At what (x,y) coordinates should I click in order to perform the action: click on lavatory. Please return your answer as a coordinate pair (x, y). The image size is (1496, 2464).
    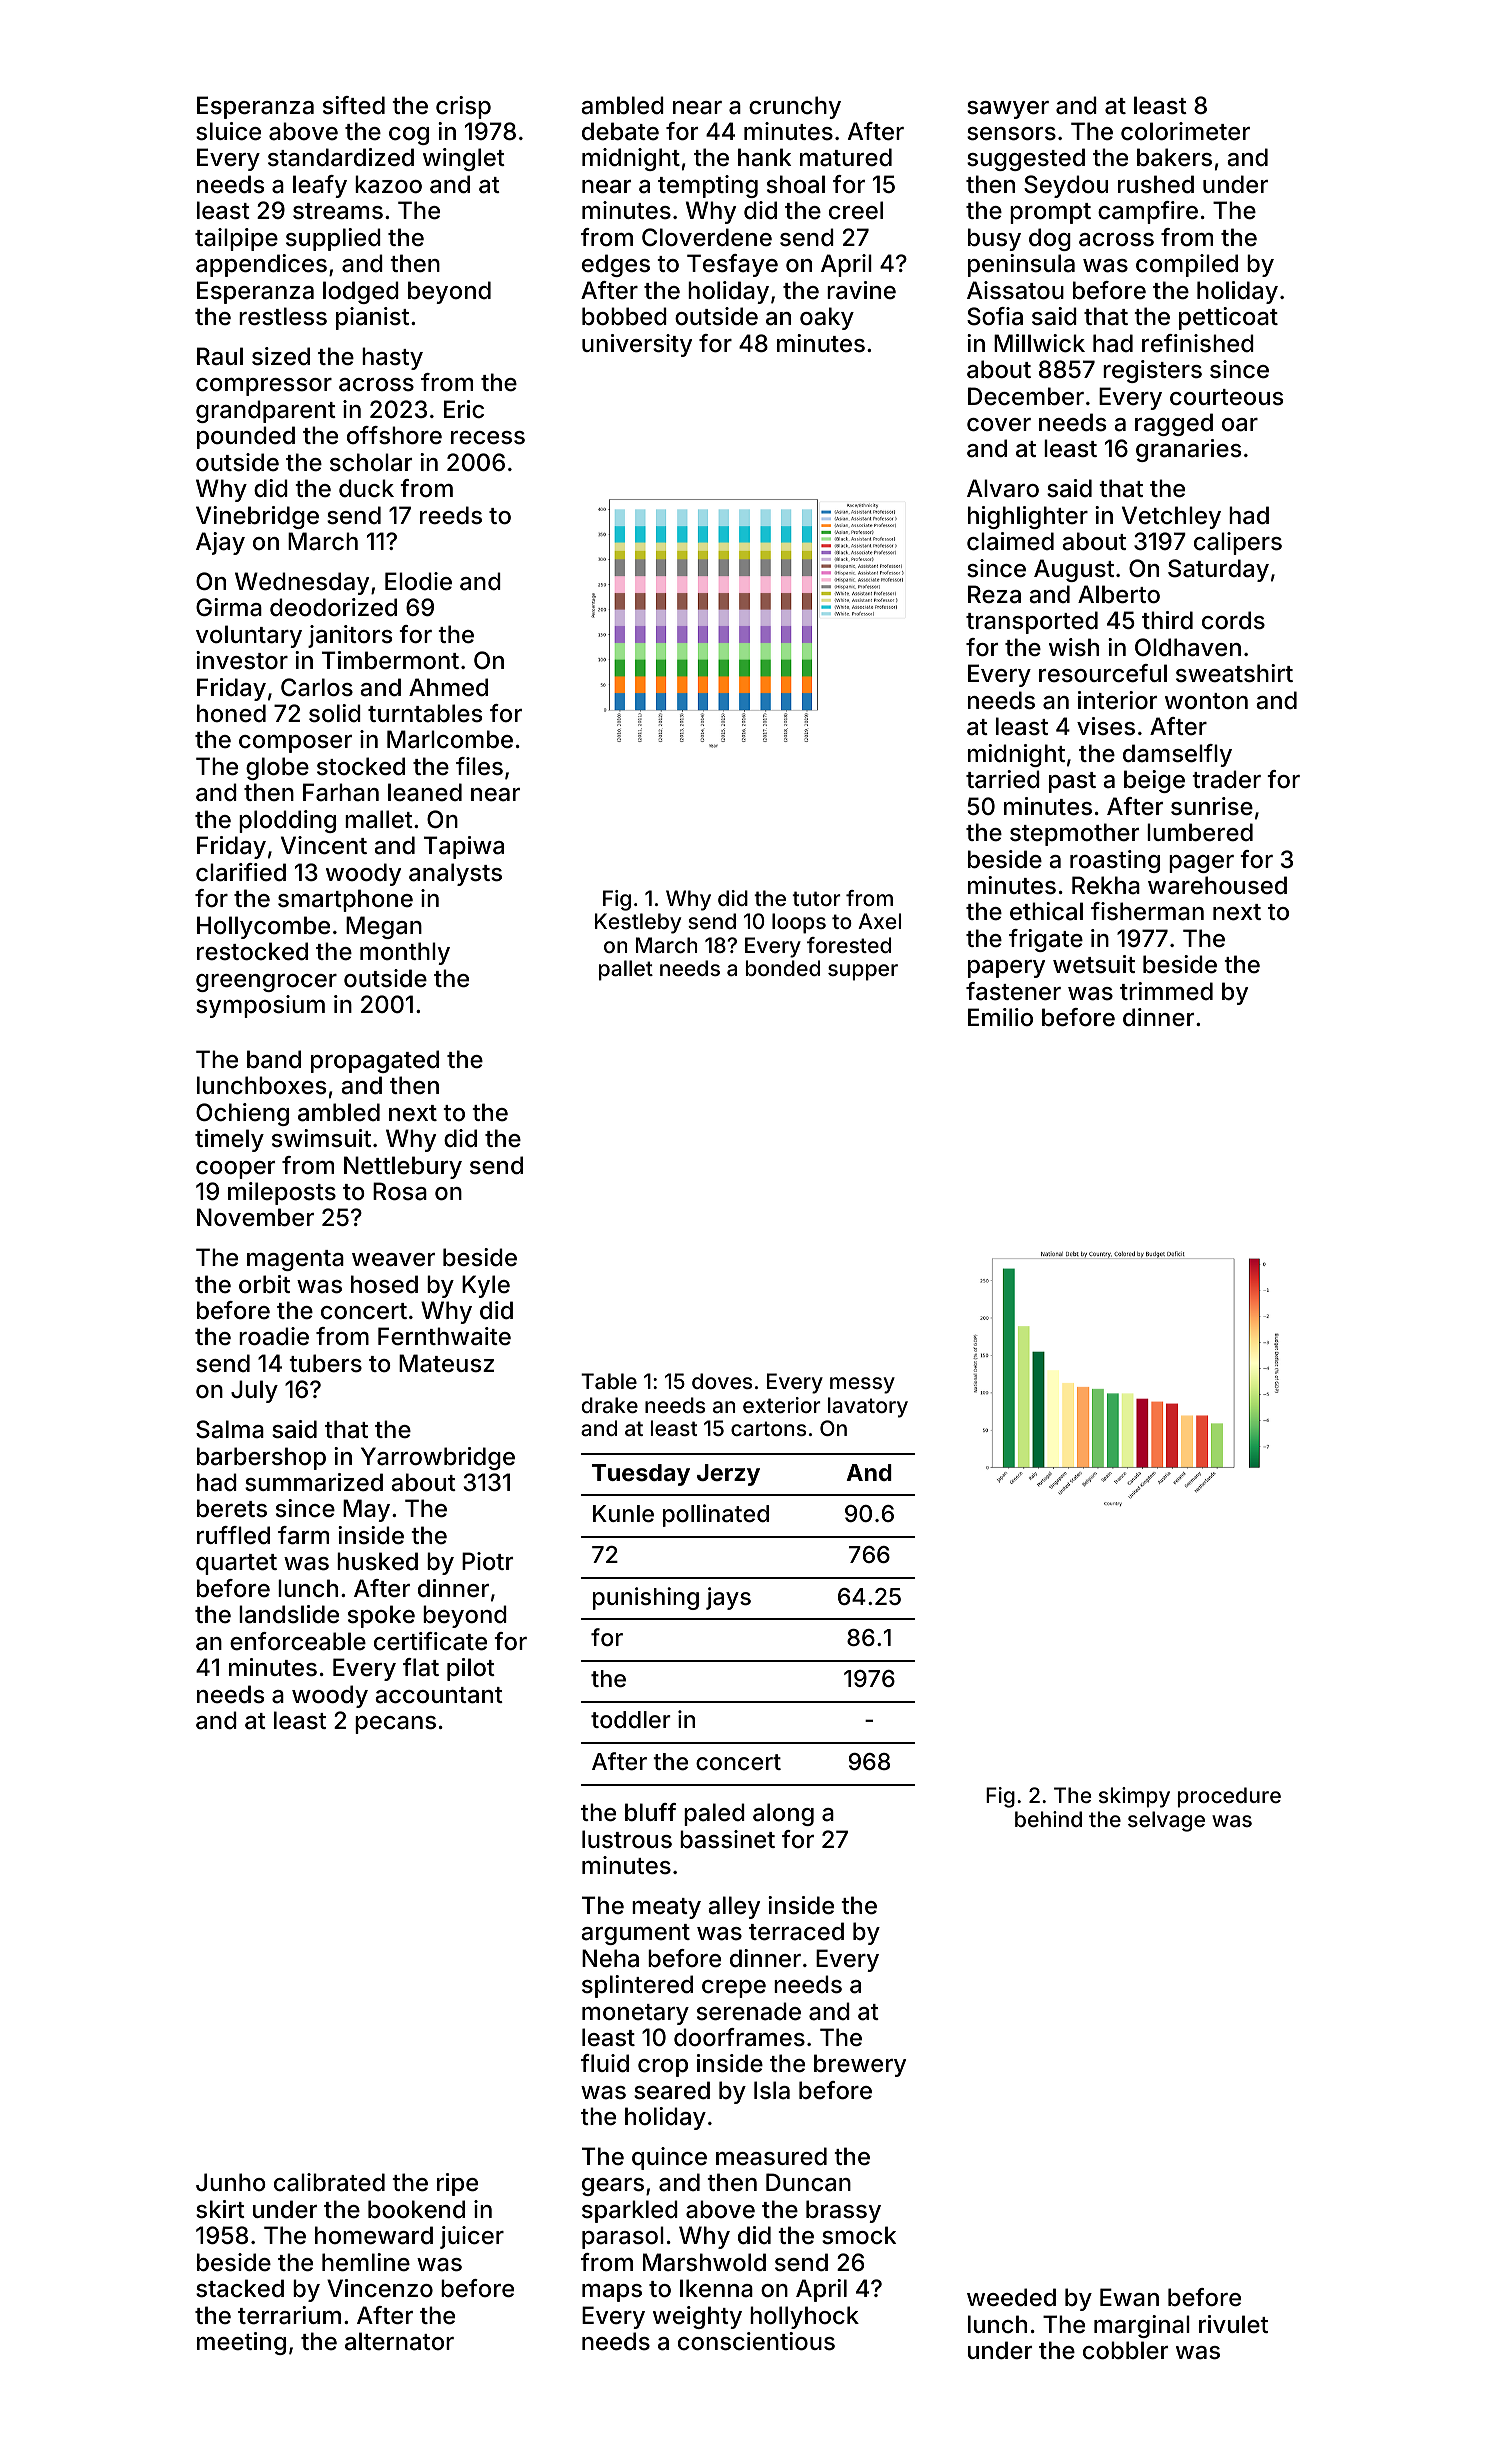
    Looking at the image, I should click on (868, 1407).
